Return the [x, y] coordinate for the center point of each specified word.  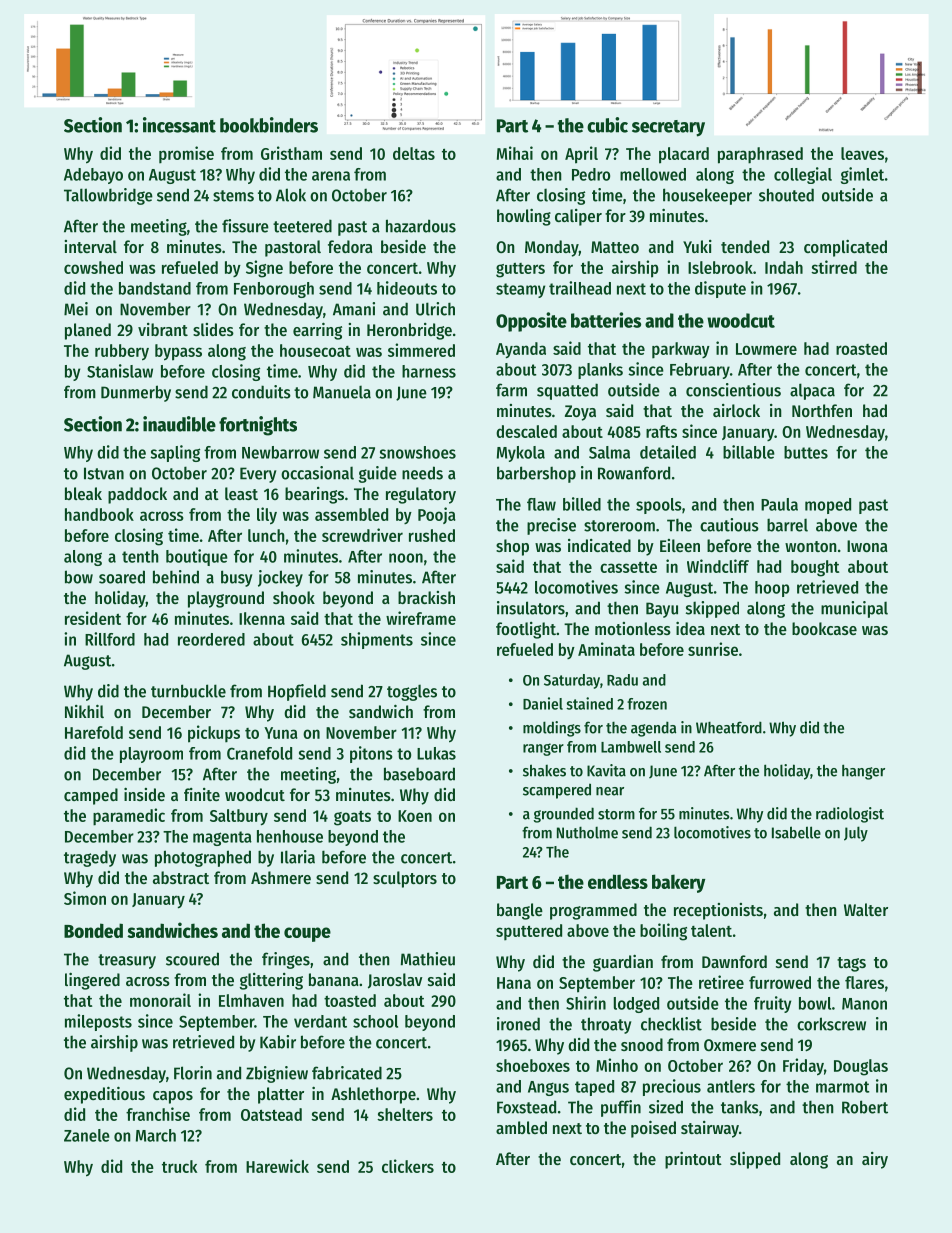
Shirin [586, 1003]
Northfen [822, 410]
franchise [158, 1114]
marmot [842, 1087]
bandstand [155, 288]
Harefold [94, 732]
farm [511, 390]
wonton [811, 546]
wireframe [421, 618]
